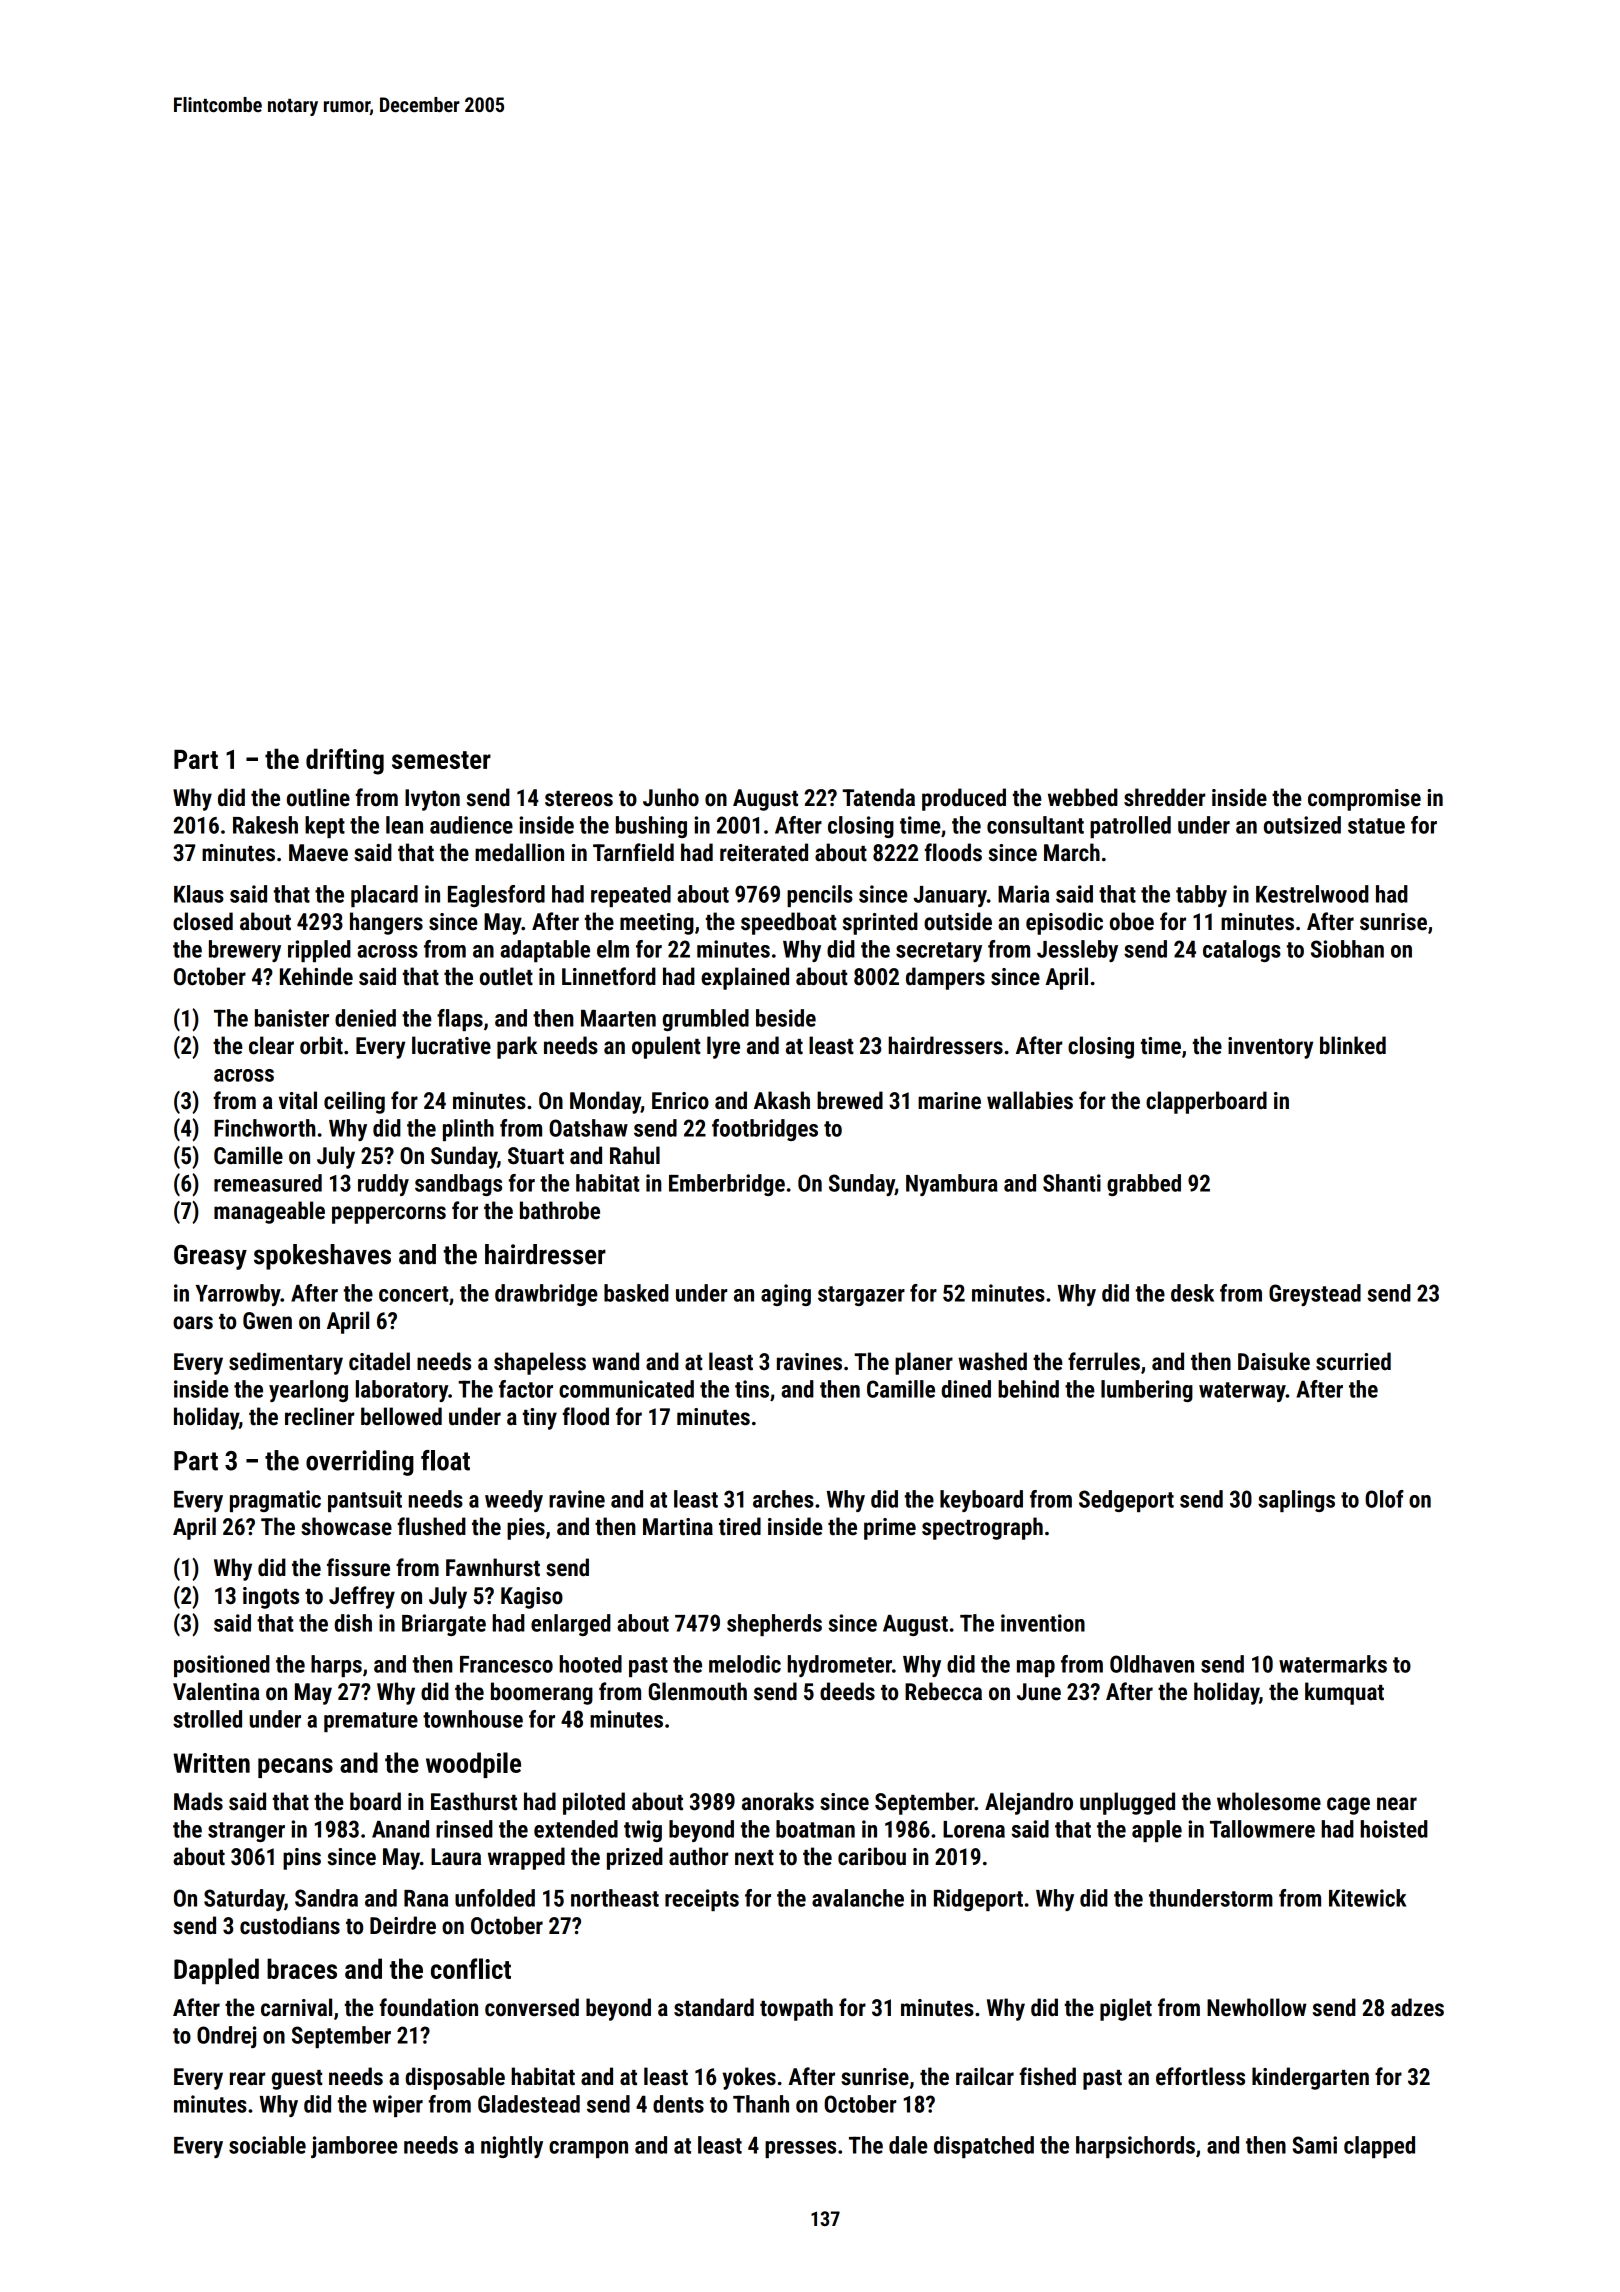  Describe the element at coordinates (203, 921) in the screenshot. I see `closed` at that location.
